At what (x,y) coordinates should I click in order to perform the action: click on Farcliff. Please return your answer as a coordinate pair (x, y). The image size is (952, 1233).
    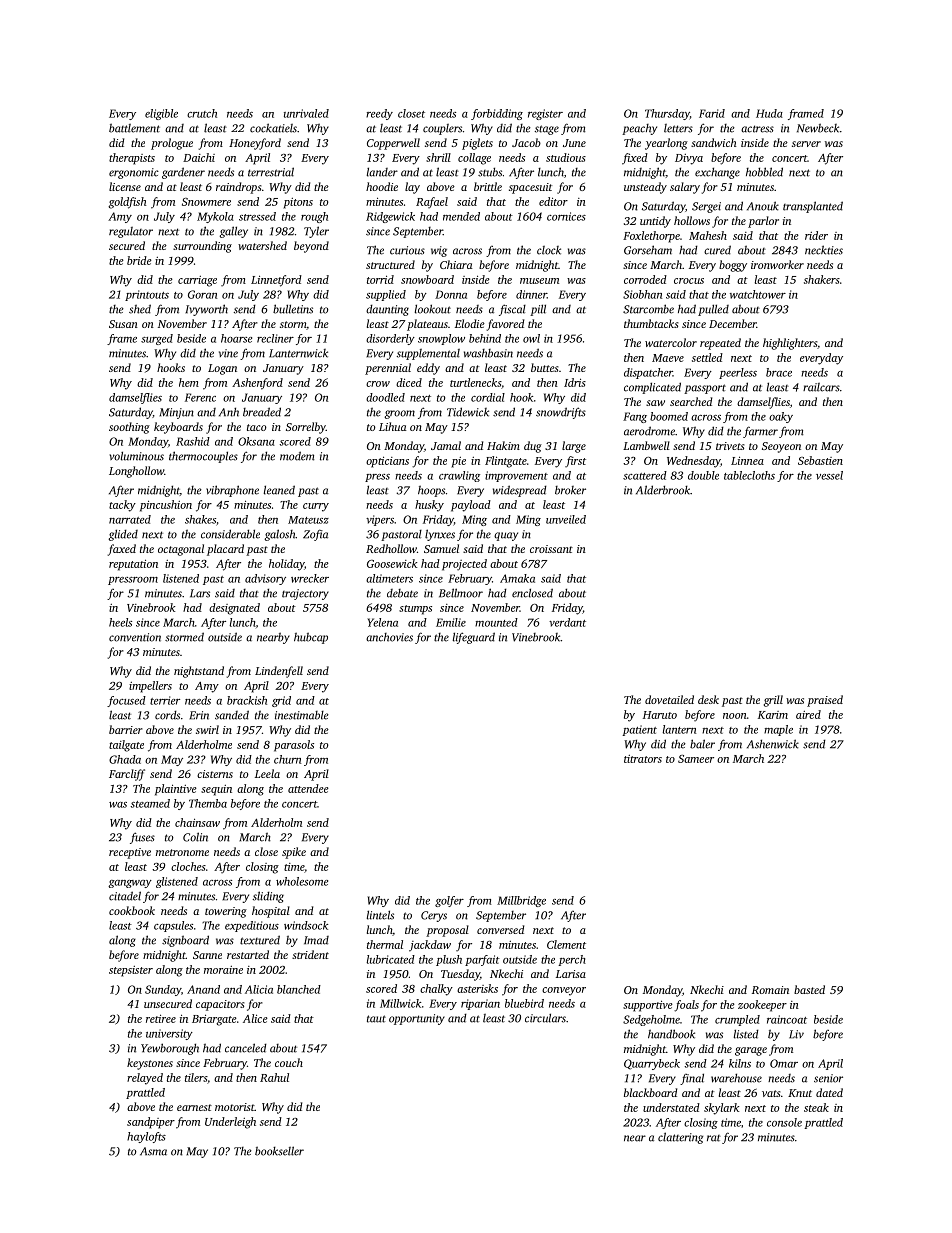
    Looking at the image, I should click on (127, 775).
